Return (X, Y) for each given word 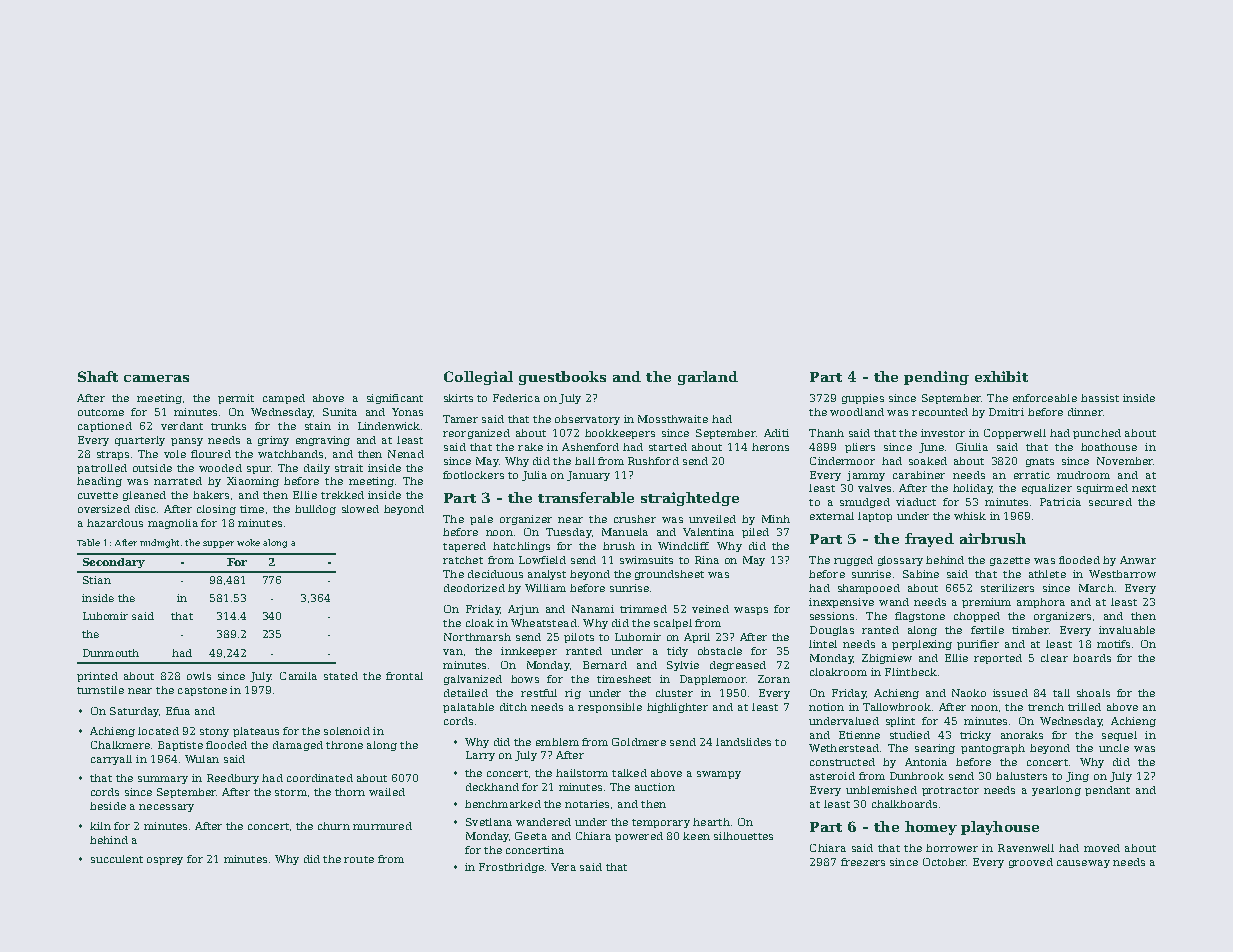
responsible (610, 708)
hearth (711, 822)
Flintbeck (911, 672)
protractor (950, 791)
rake (530, 447)
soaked (928, 461)
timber (1030, 630)
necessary (166, 808)
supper (218, 544)
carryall (111, 760)
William (545, 588)
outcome (101, 412)
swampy (719, 775)
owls (199, 676)
